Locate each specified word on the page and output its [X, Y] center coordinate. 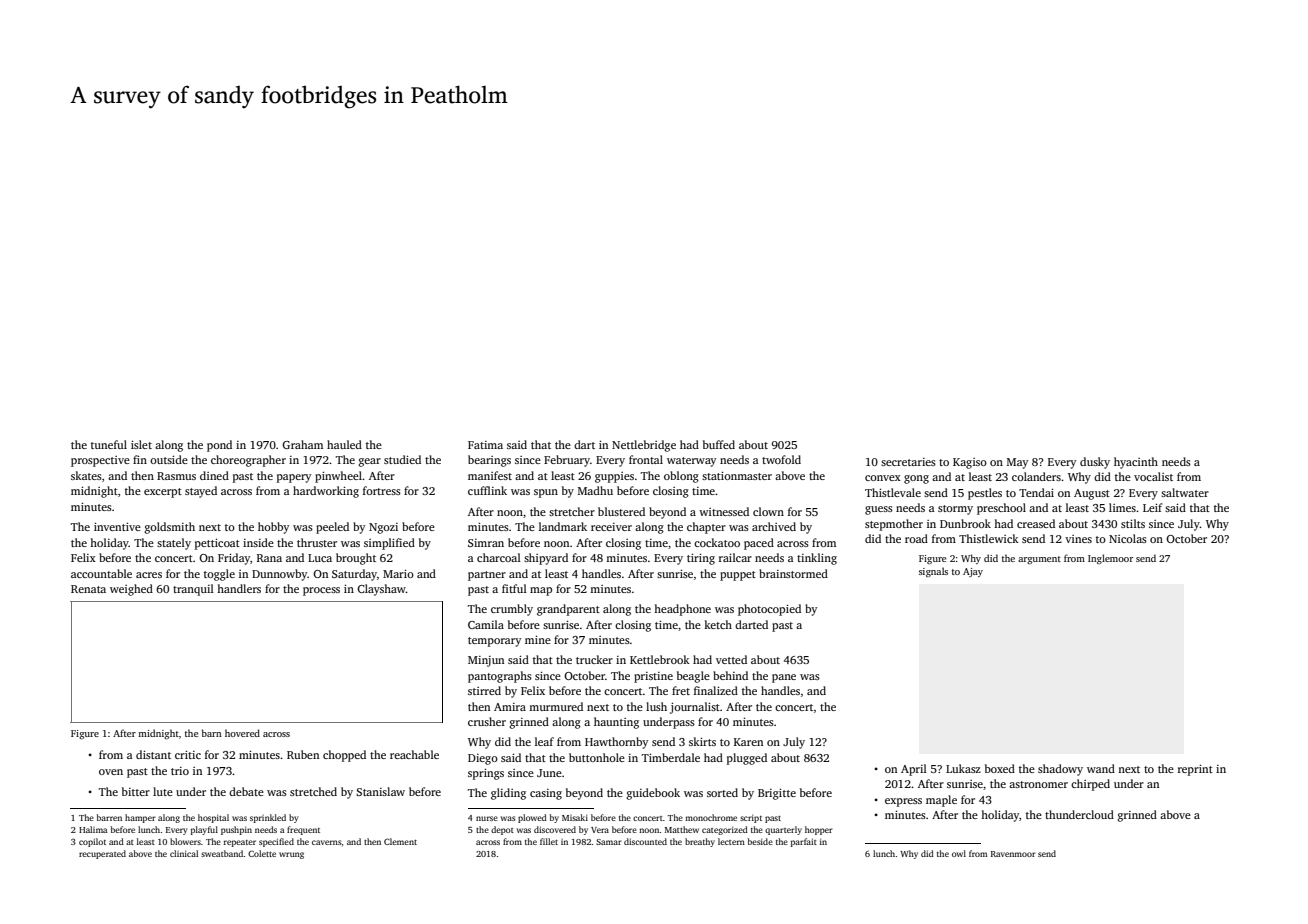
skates [86, 475]
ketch [718, 624]
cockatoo [717, 542]
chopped [344, 756]
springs [486, 774]
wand [1101, 768]
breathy [700, 842]
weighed [131, 590]
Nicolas [1128, 538]
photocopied [769, 610]
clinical [184, 853]
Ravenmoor [1013, 854]
